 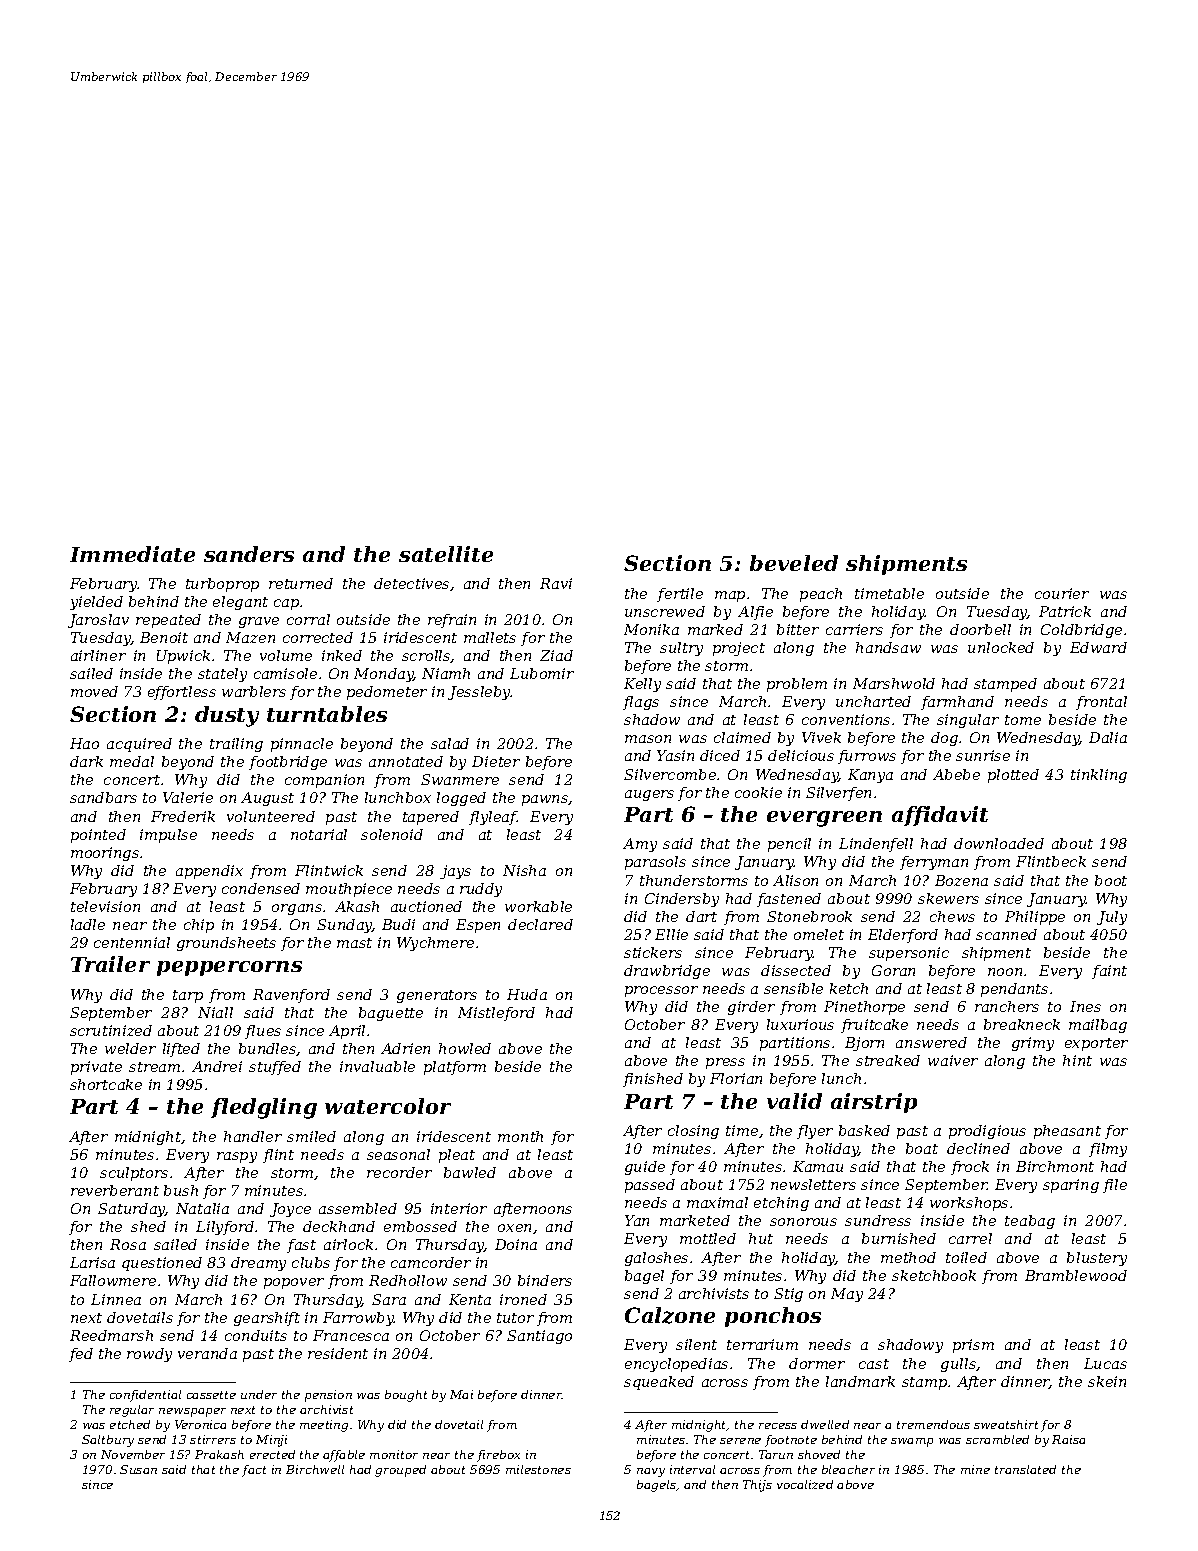 What do you see at coordinates (132, 942) in the page?
I see `centennial` at bounding box center [132, 942].
